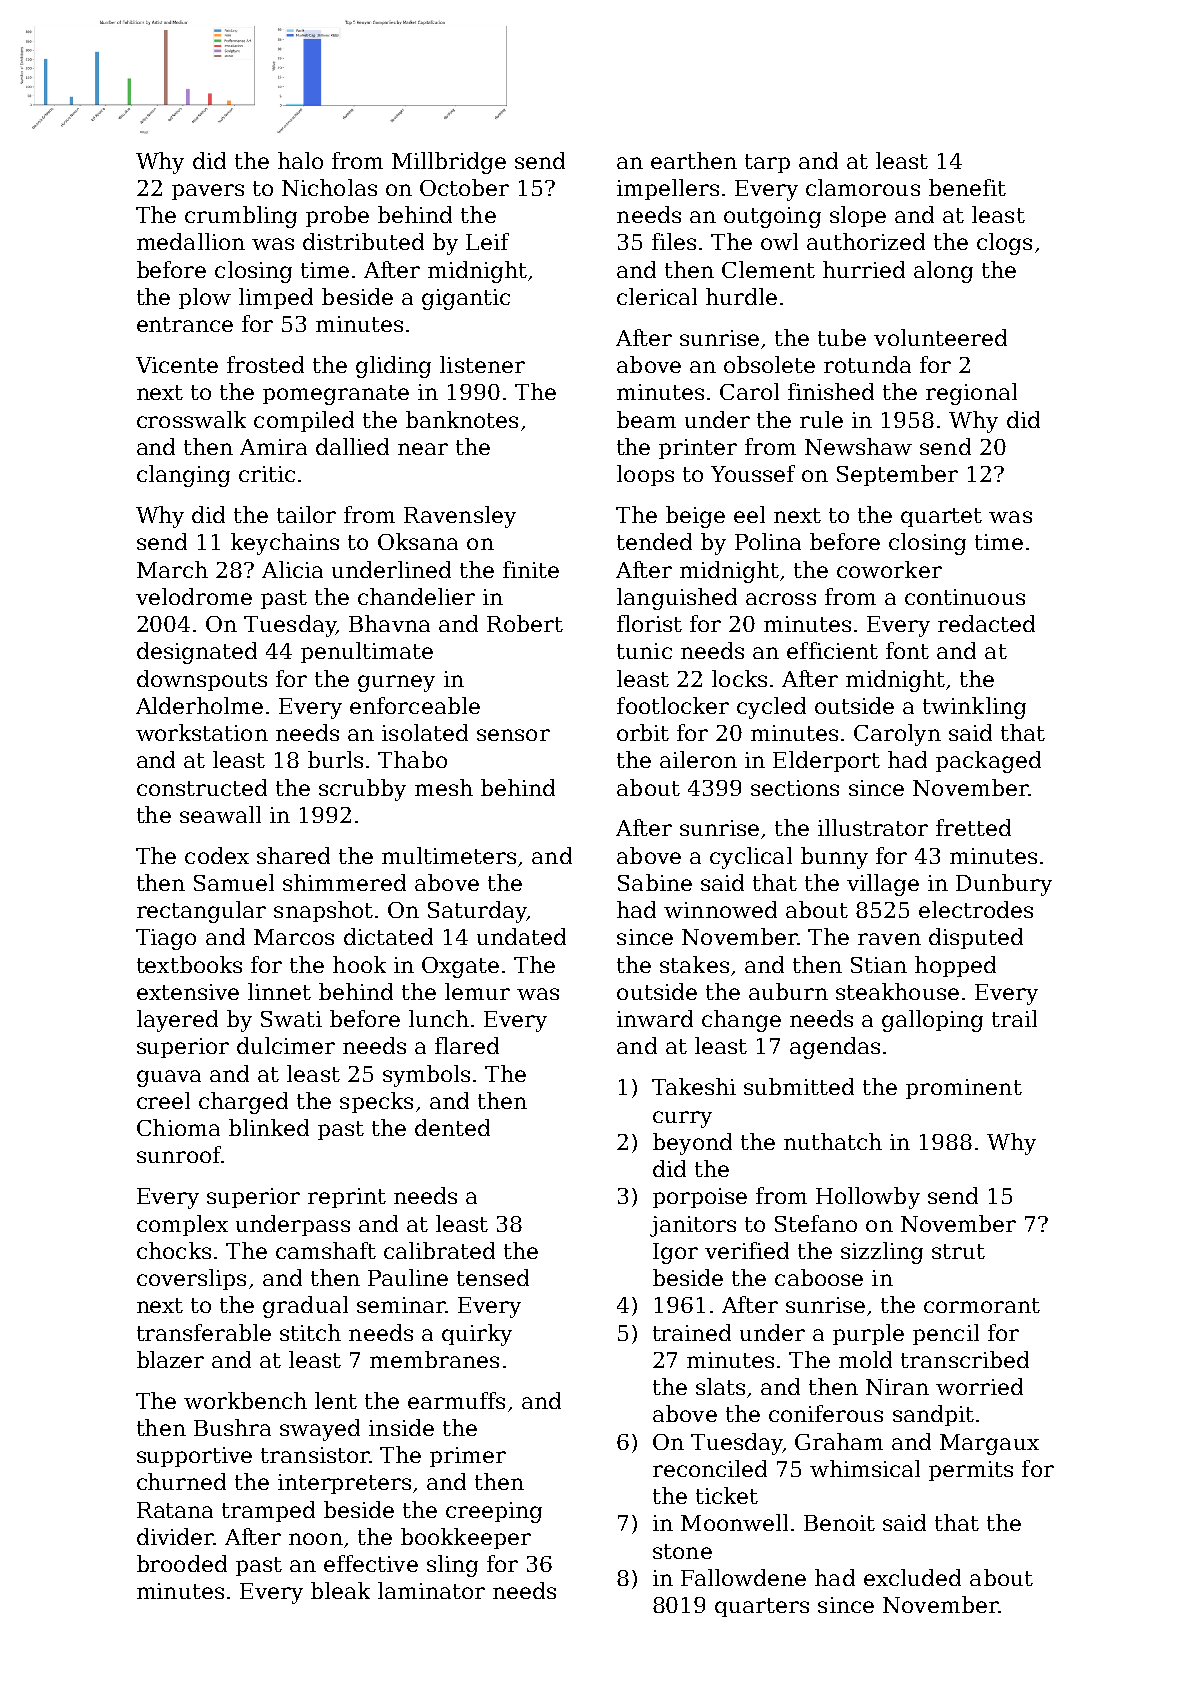 The image size is (1189, 1682). Describe the element at coordinates (668, 189) in the image. I see `impellers` at that location.
